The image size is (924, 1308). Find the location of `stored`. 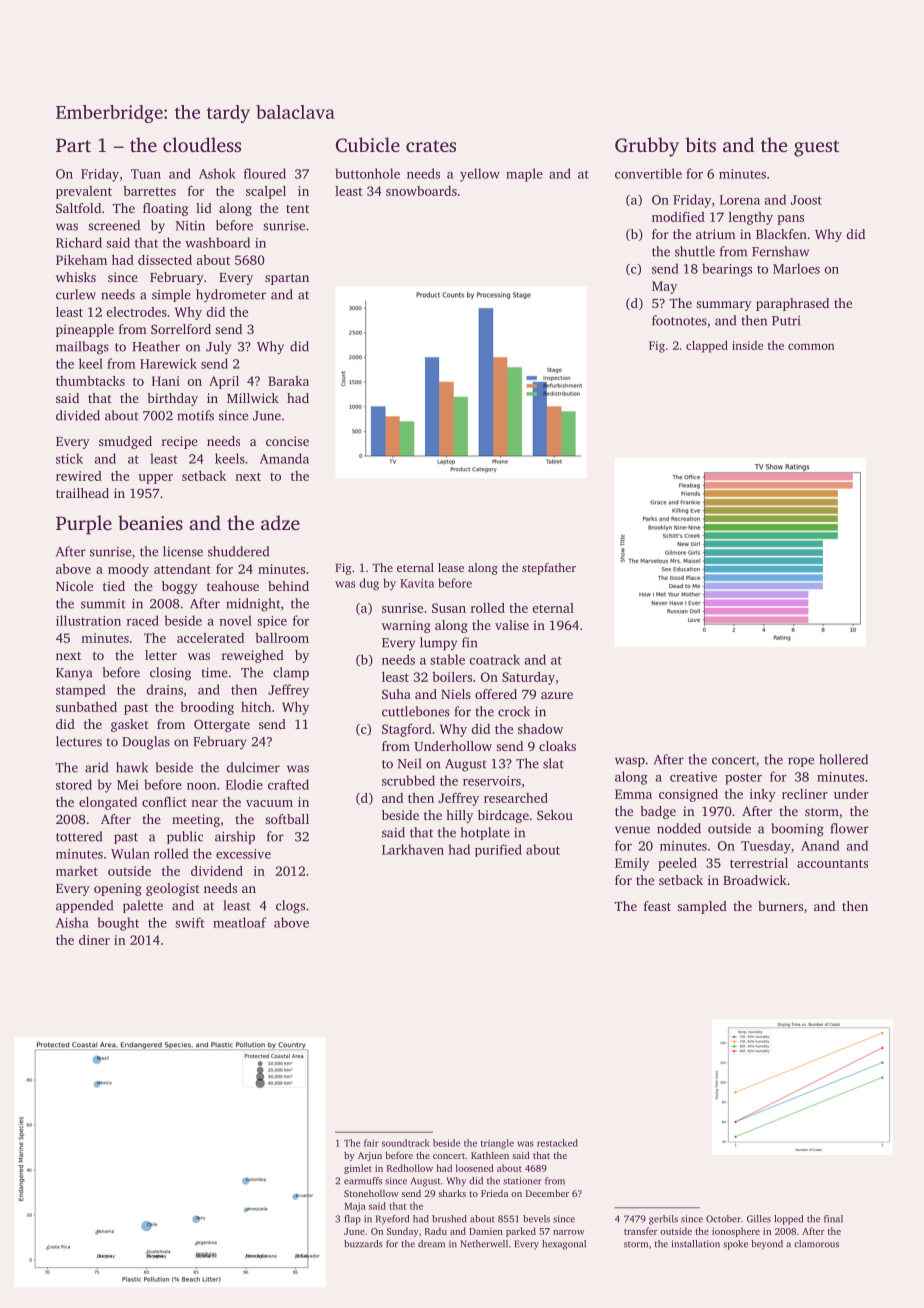

stored is located at coordinates (74, 784).
